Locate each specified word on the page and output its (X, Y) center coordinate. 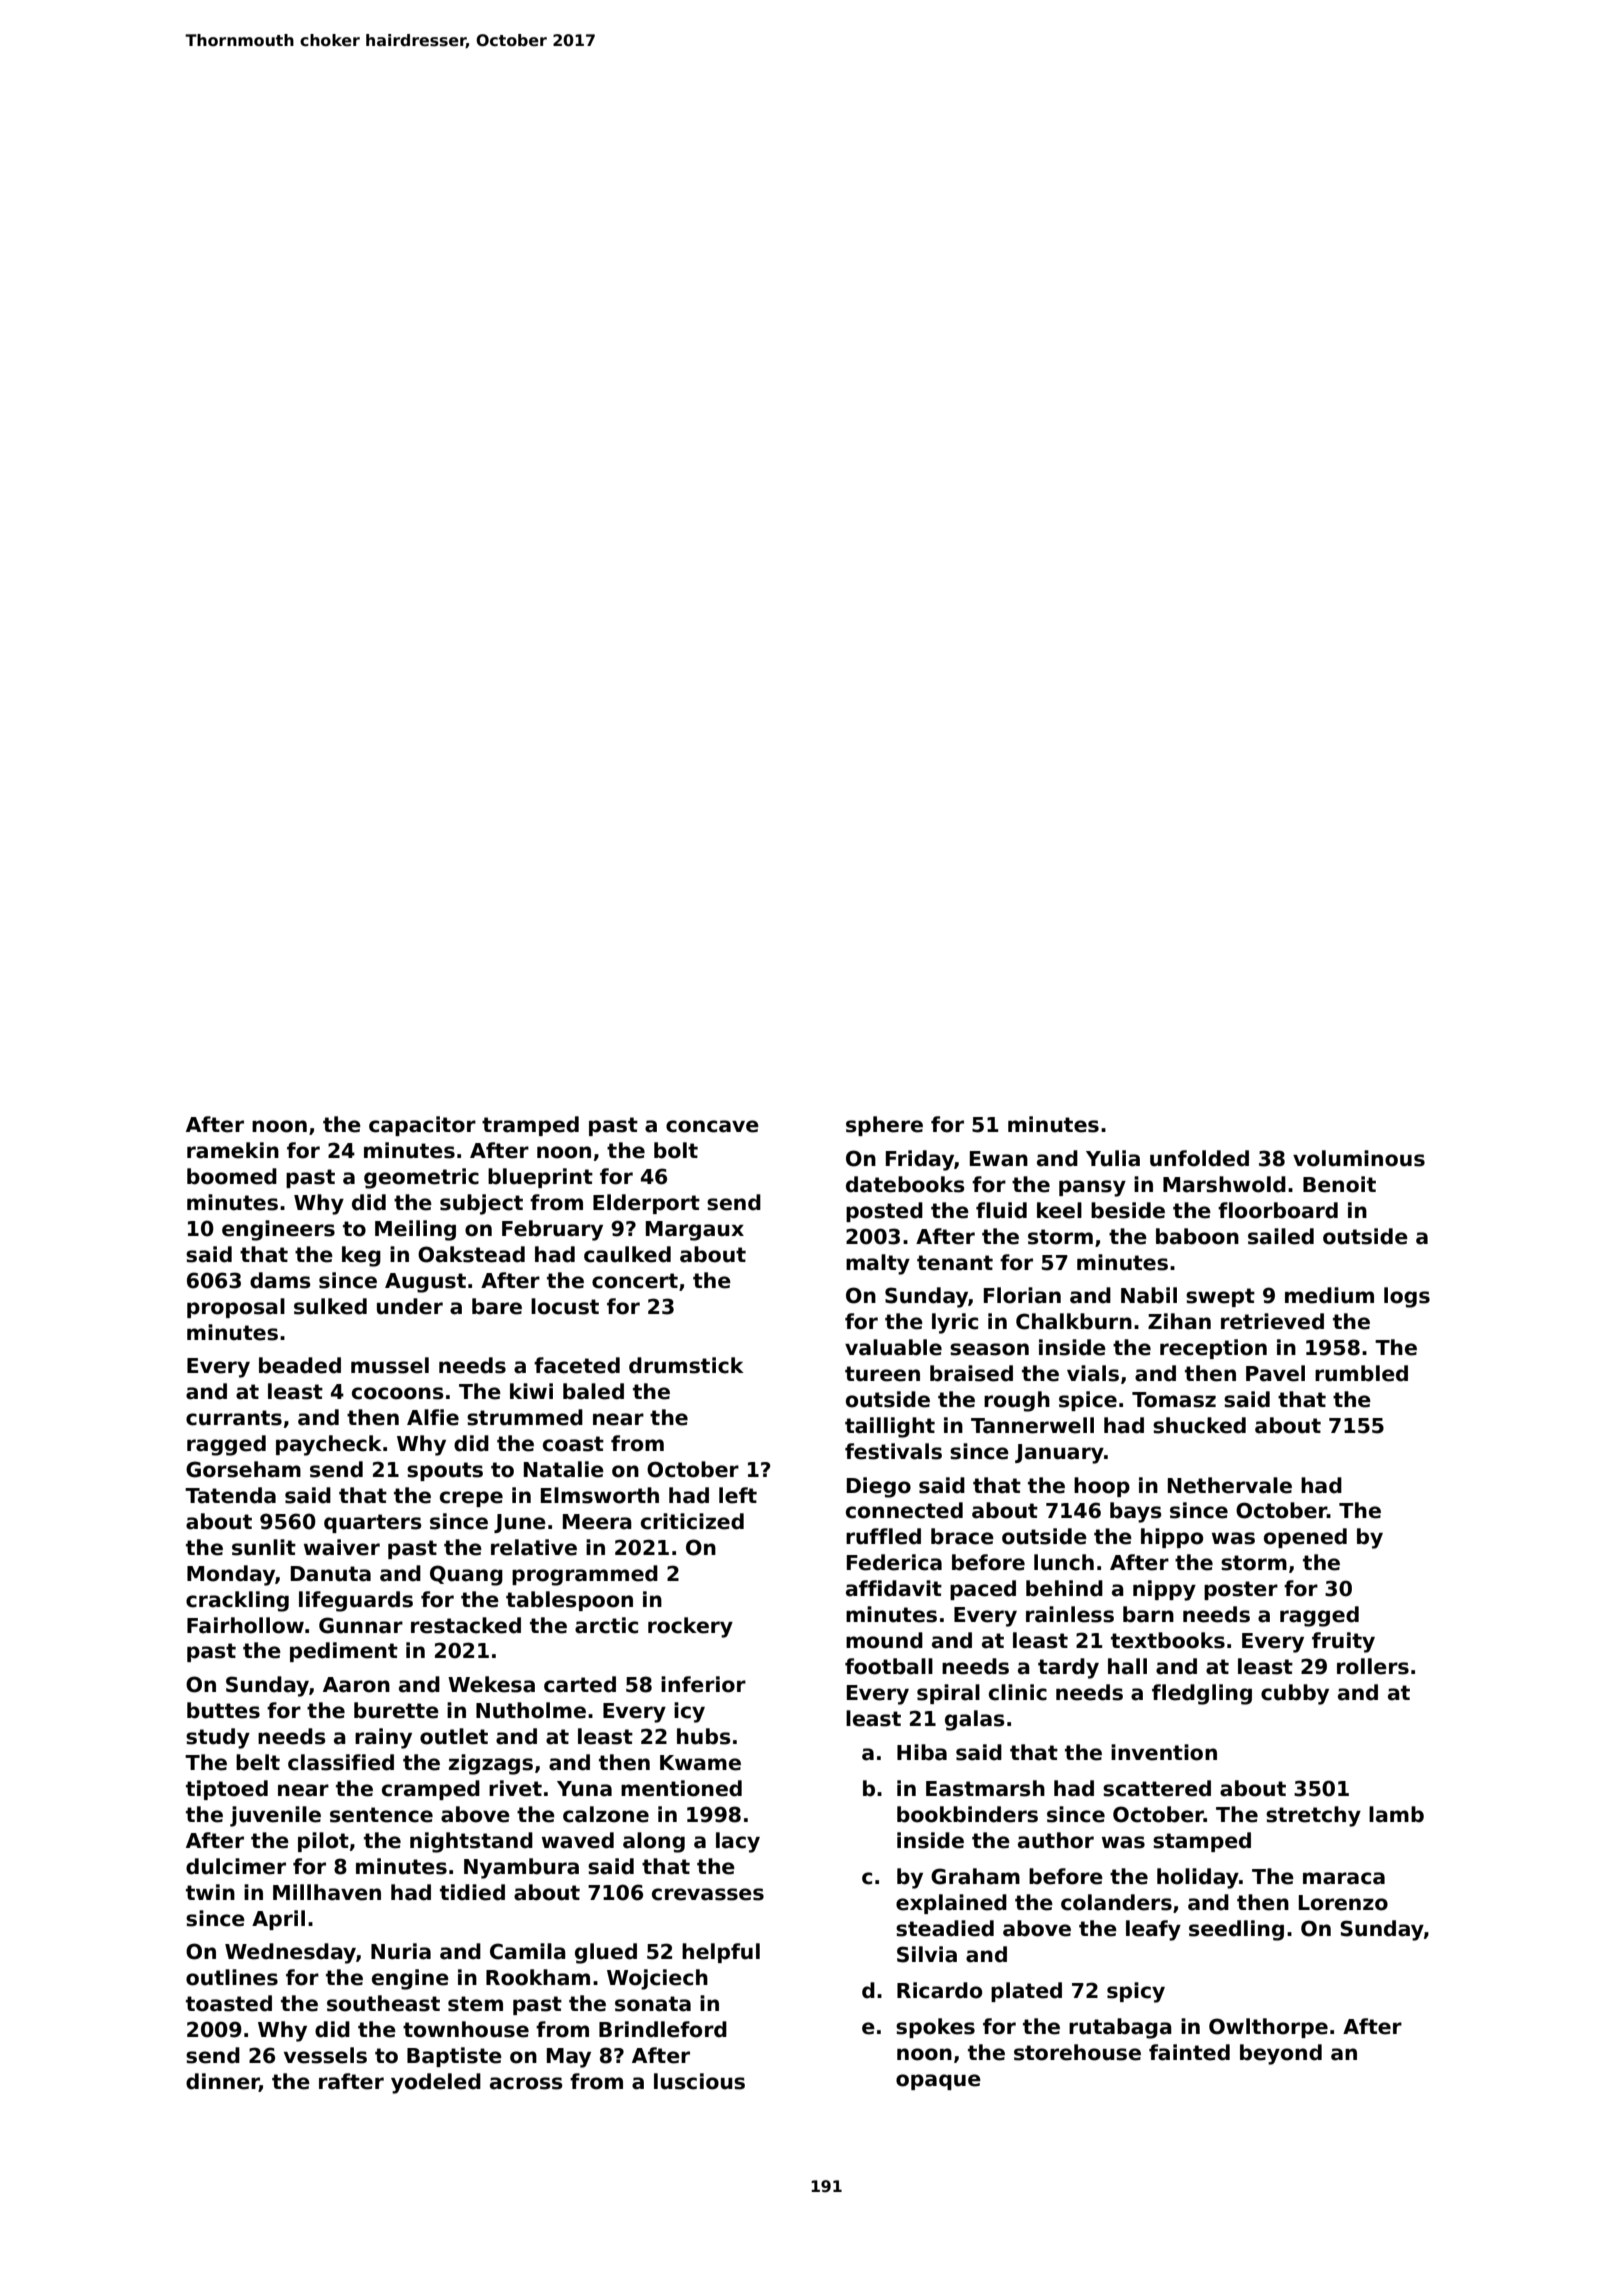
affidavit (894, 1588)
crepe (471, 1499)
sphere (884, 1126)
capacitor (422, 1126)
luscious (699, 2081)
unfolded (1199, 1158)
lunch (1064, 1562)
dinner (222, 2082)
